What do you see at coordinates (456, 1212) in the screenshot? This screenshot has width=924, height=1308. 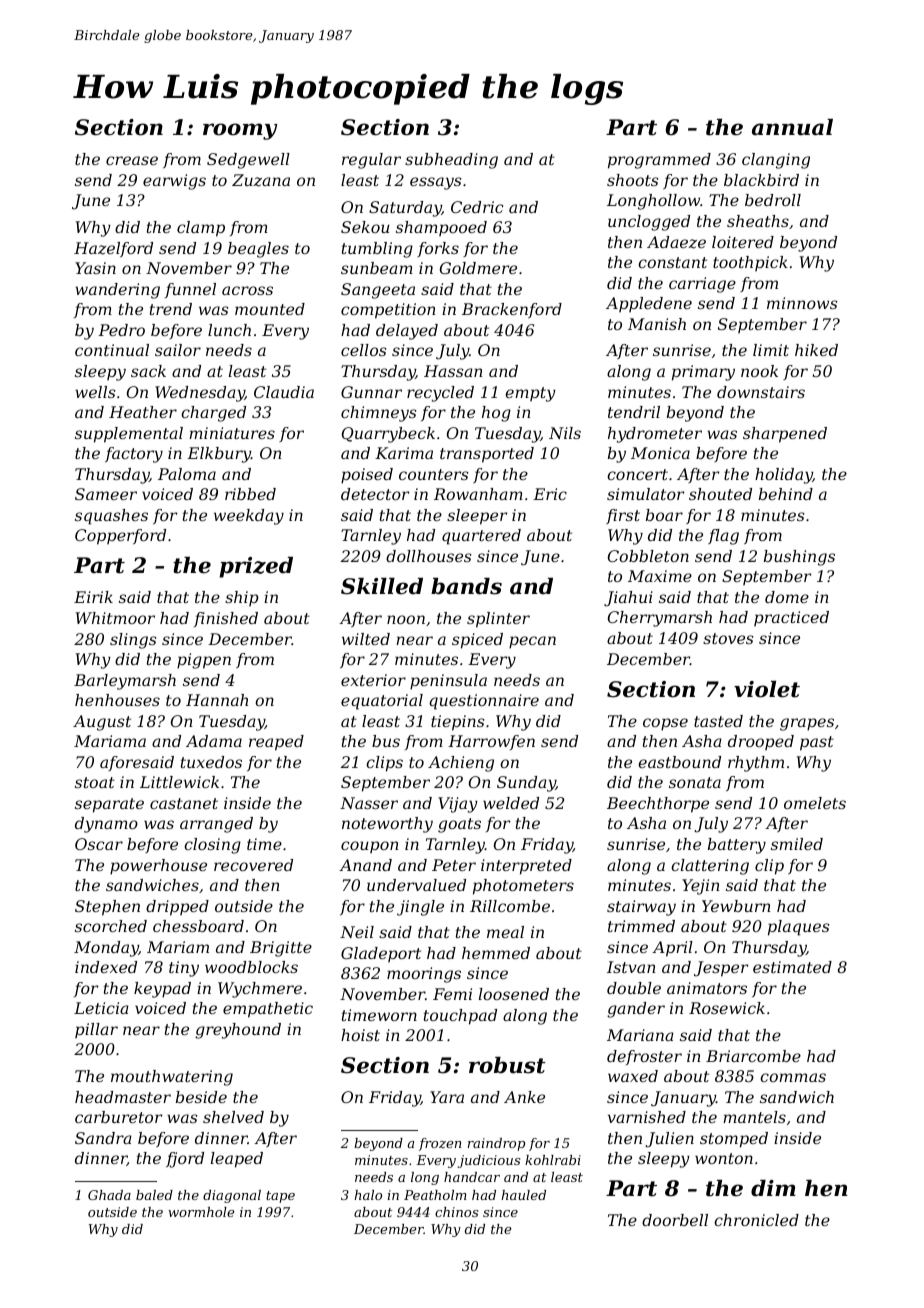 I see `chinos` at bounding box center [456, 1212].
